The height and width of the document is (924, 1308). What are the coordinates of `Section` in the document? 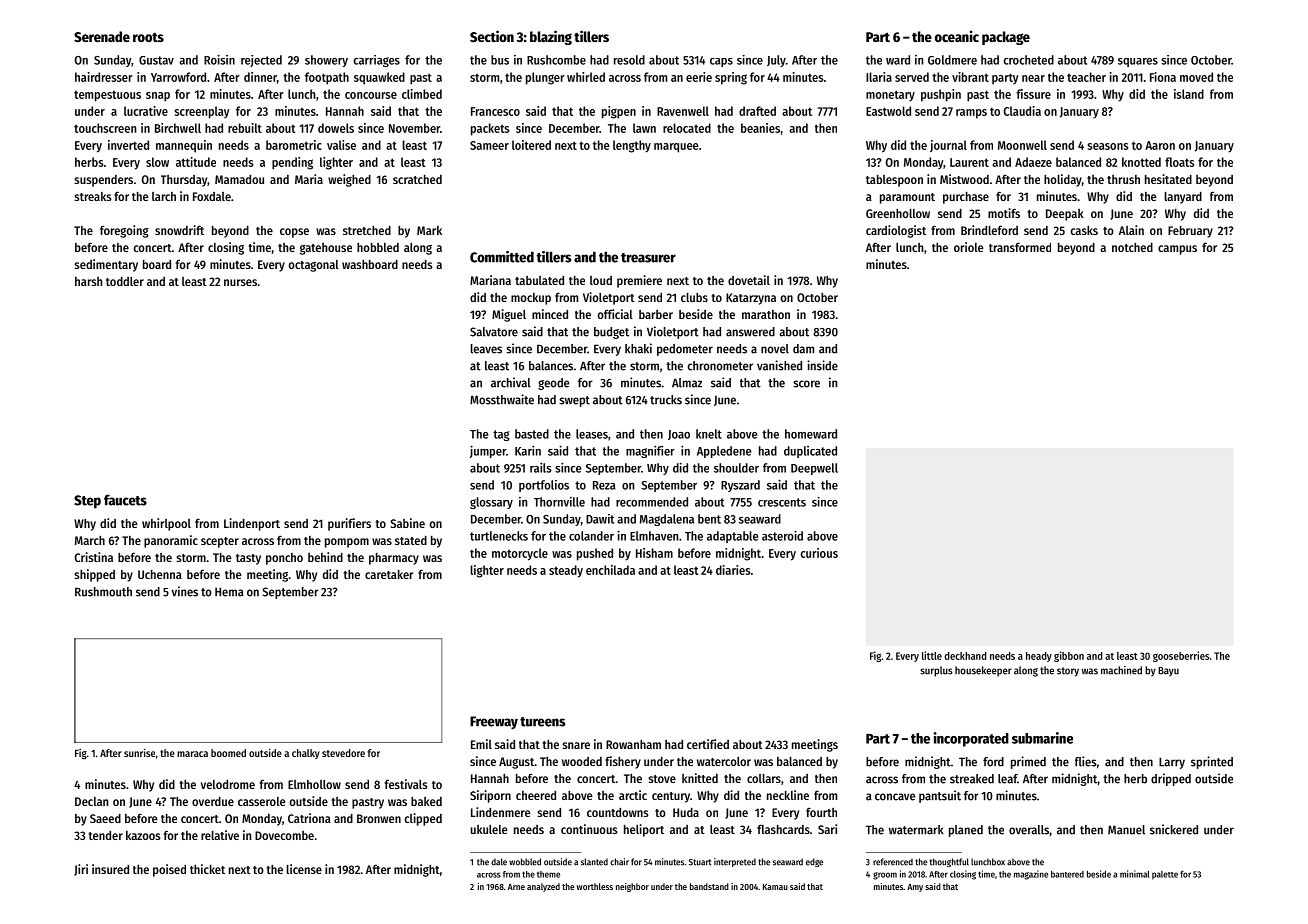 It's located at (492, 36).
